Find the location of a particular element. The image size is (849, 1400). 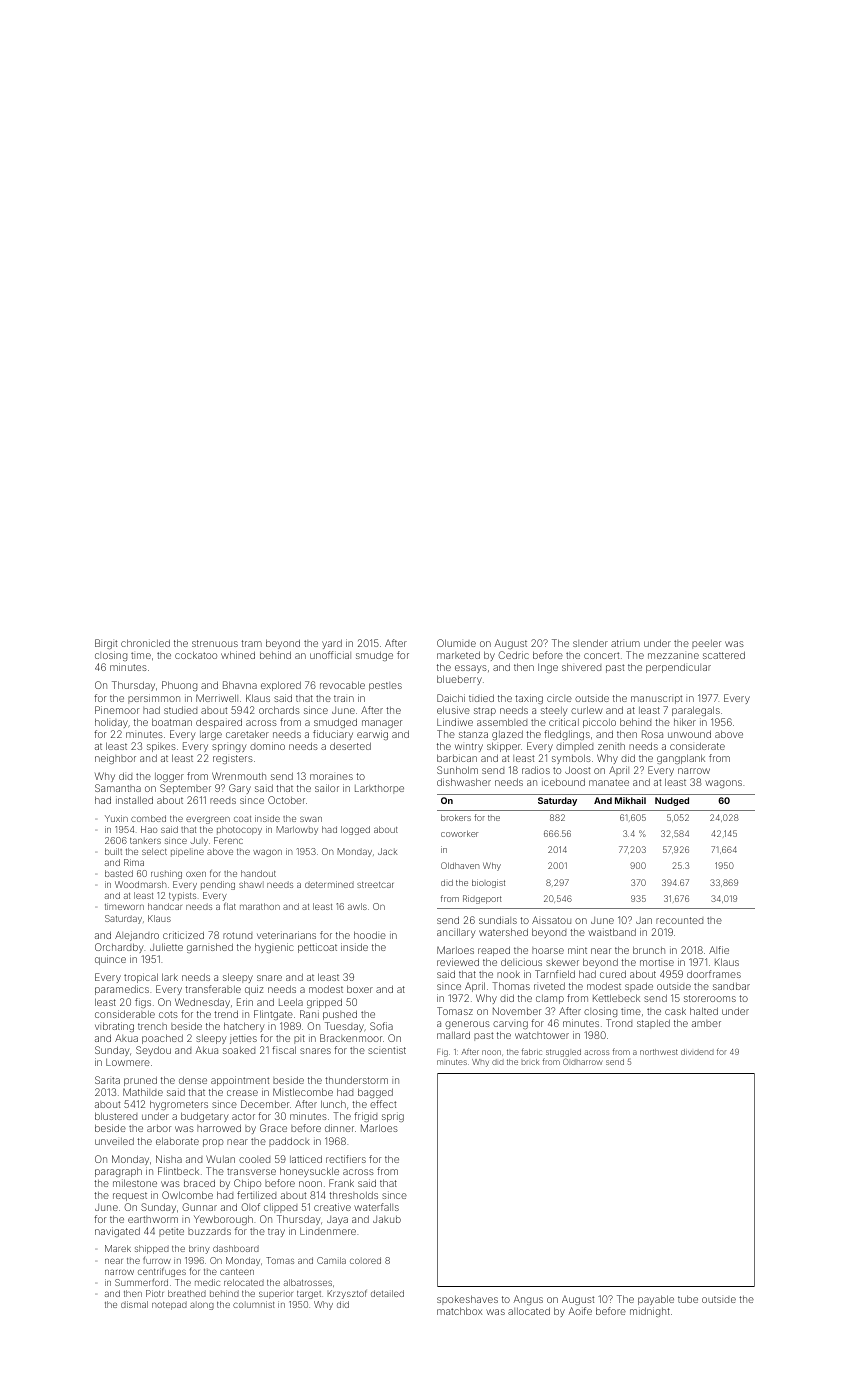

gangplank is located at coordinates (681, 759).
